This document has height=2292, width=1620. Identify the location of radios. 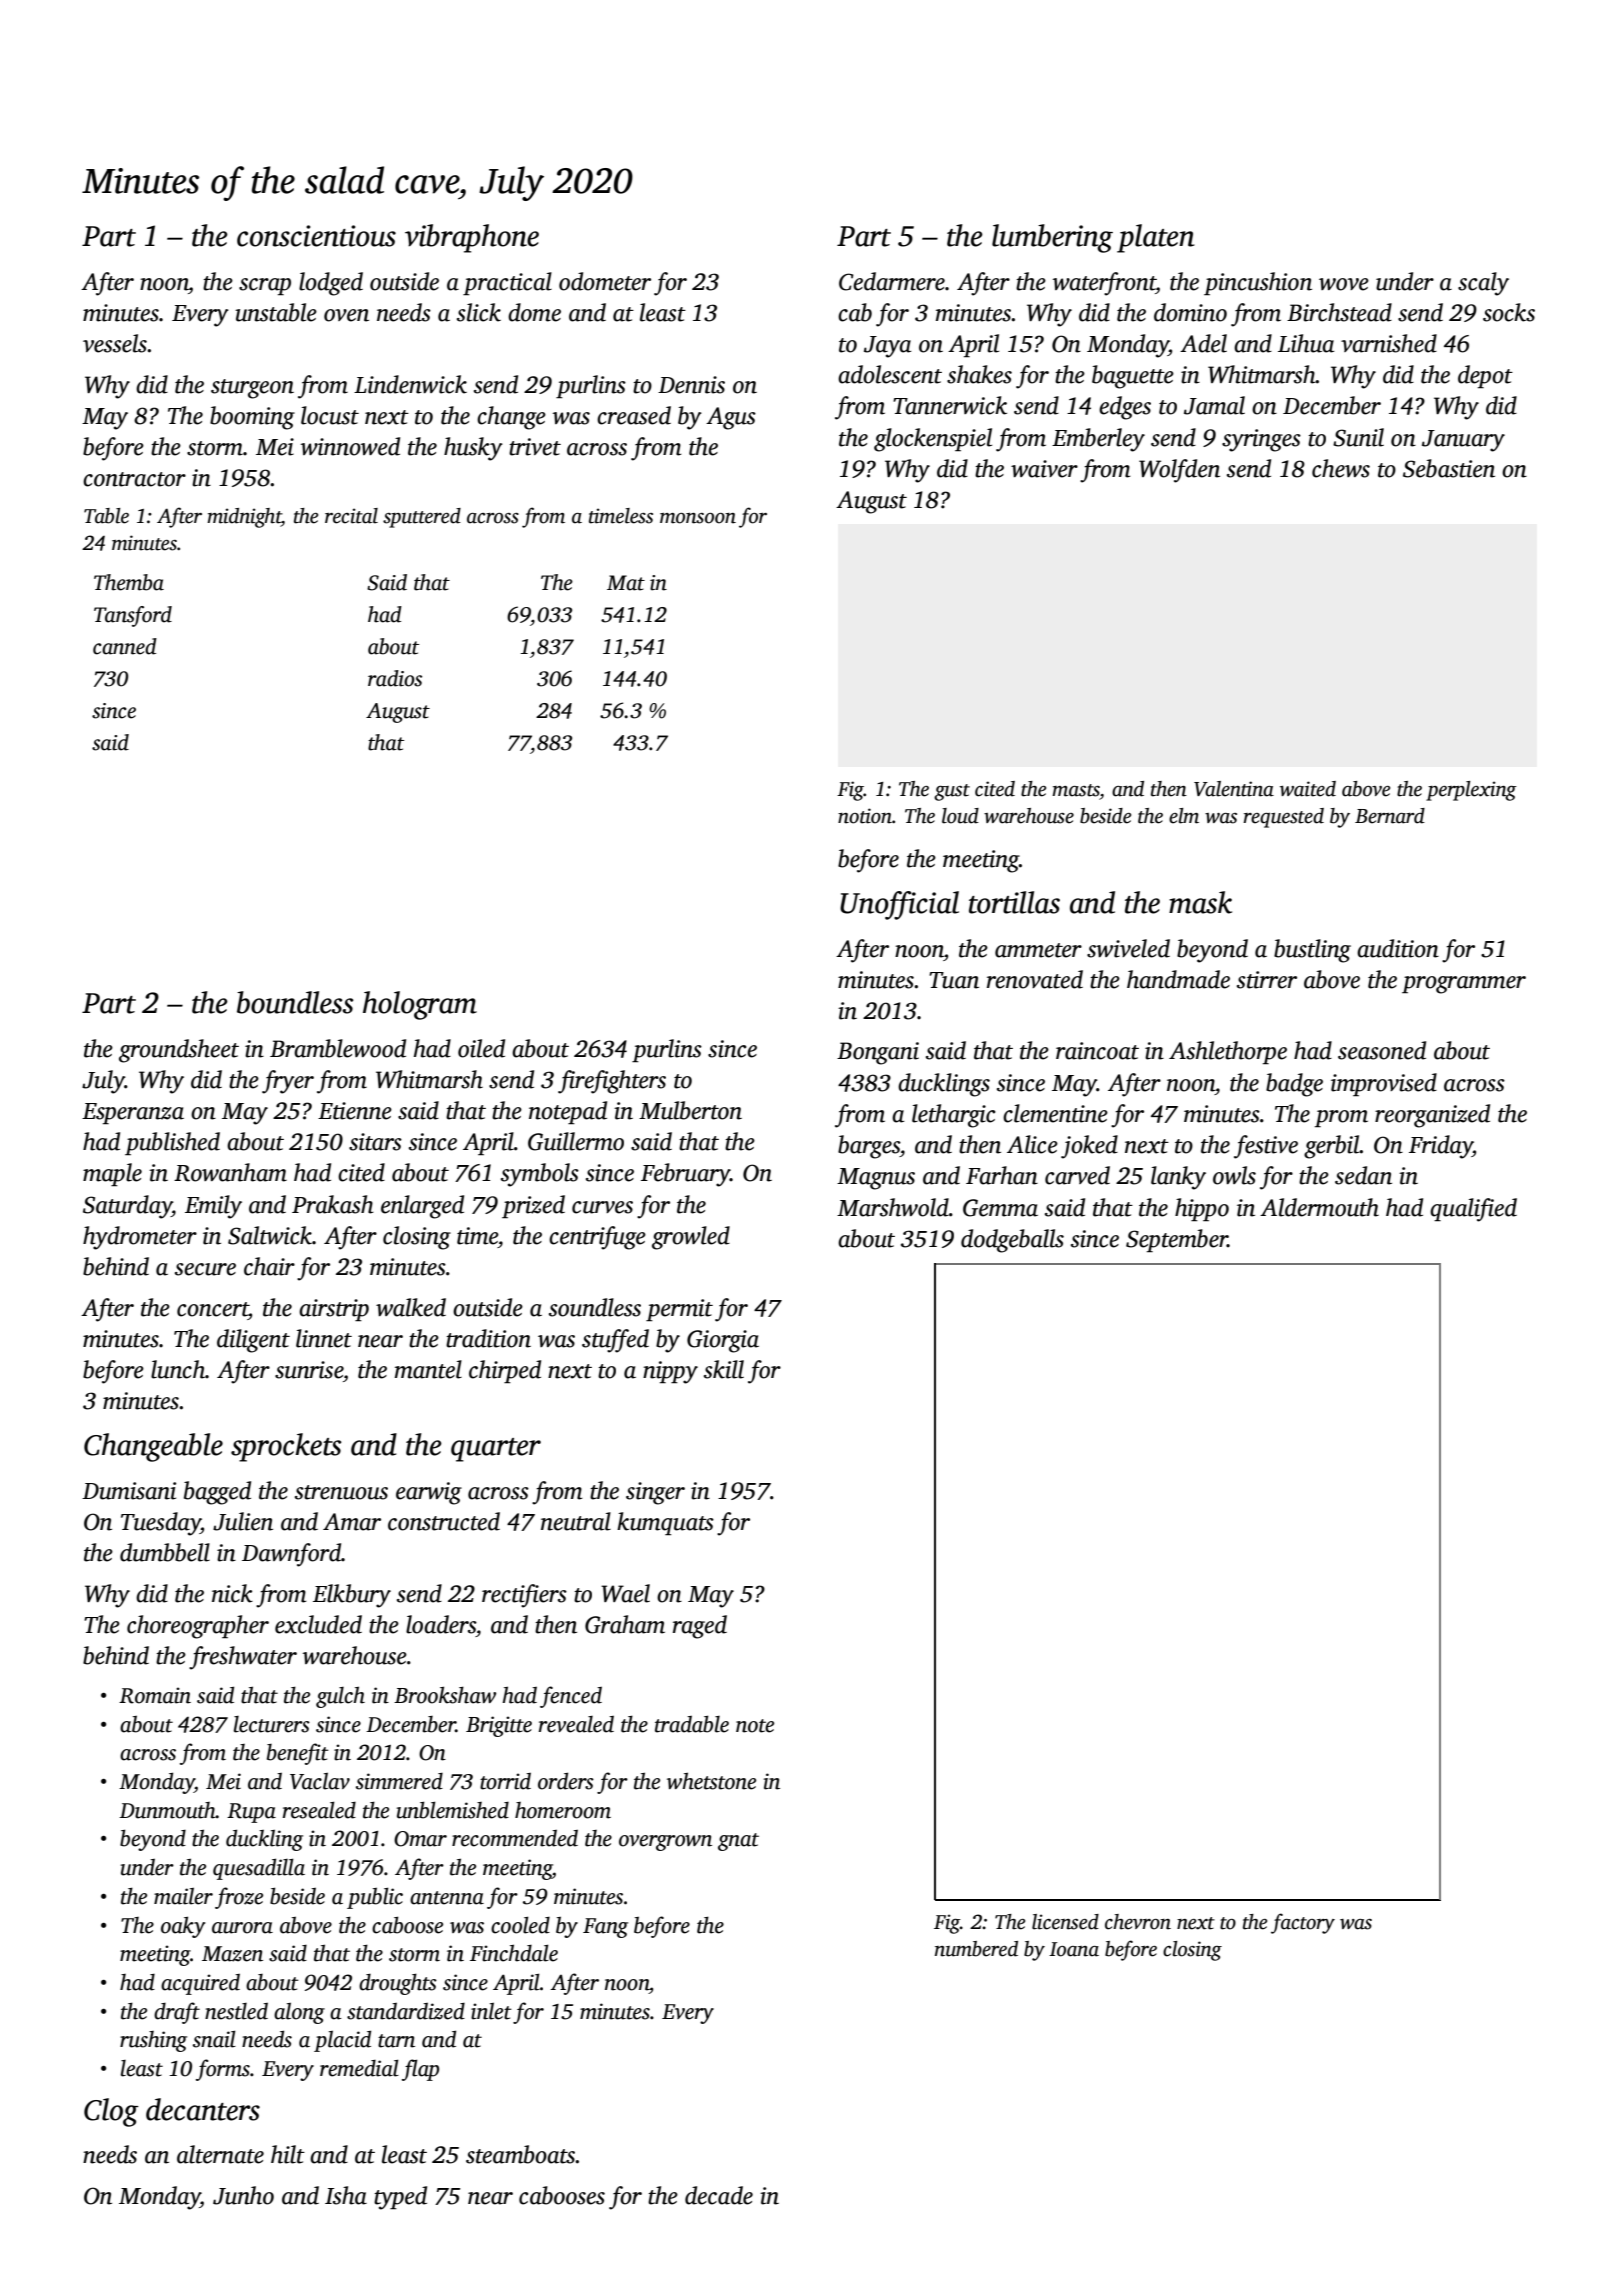
(395, 678).
